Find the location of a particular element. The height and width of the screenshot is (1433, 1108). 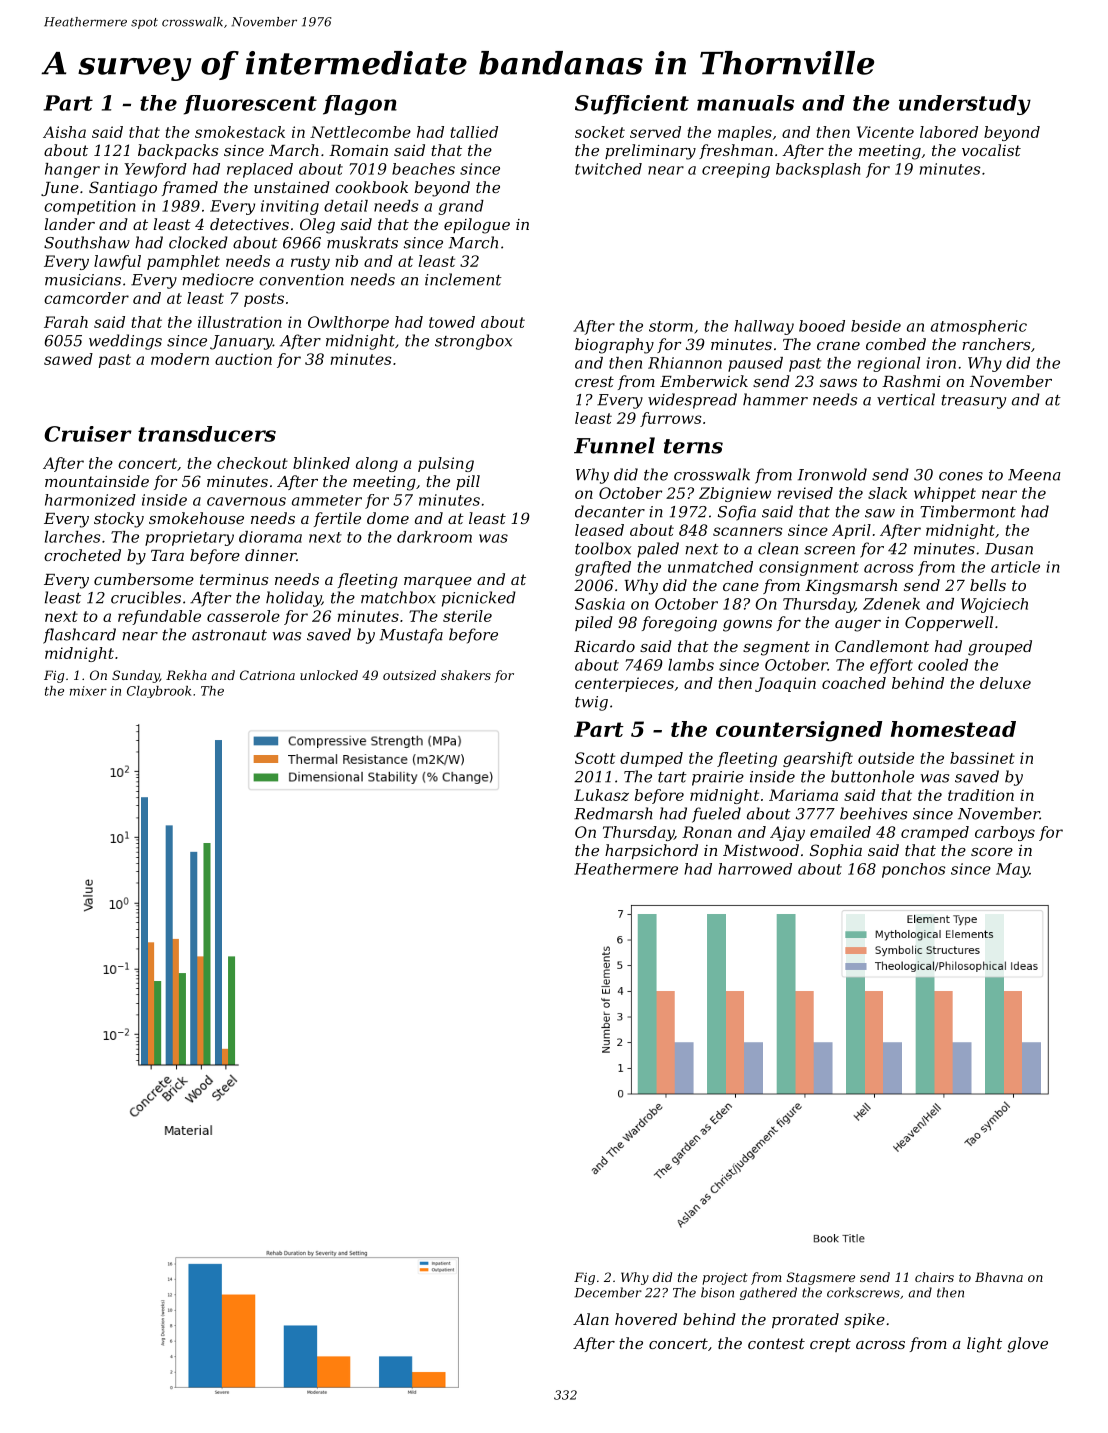

served is located at coordinates (655, 132).
